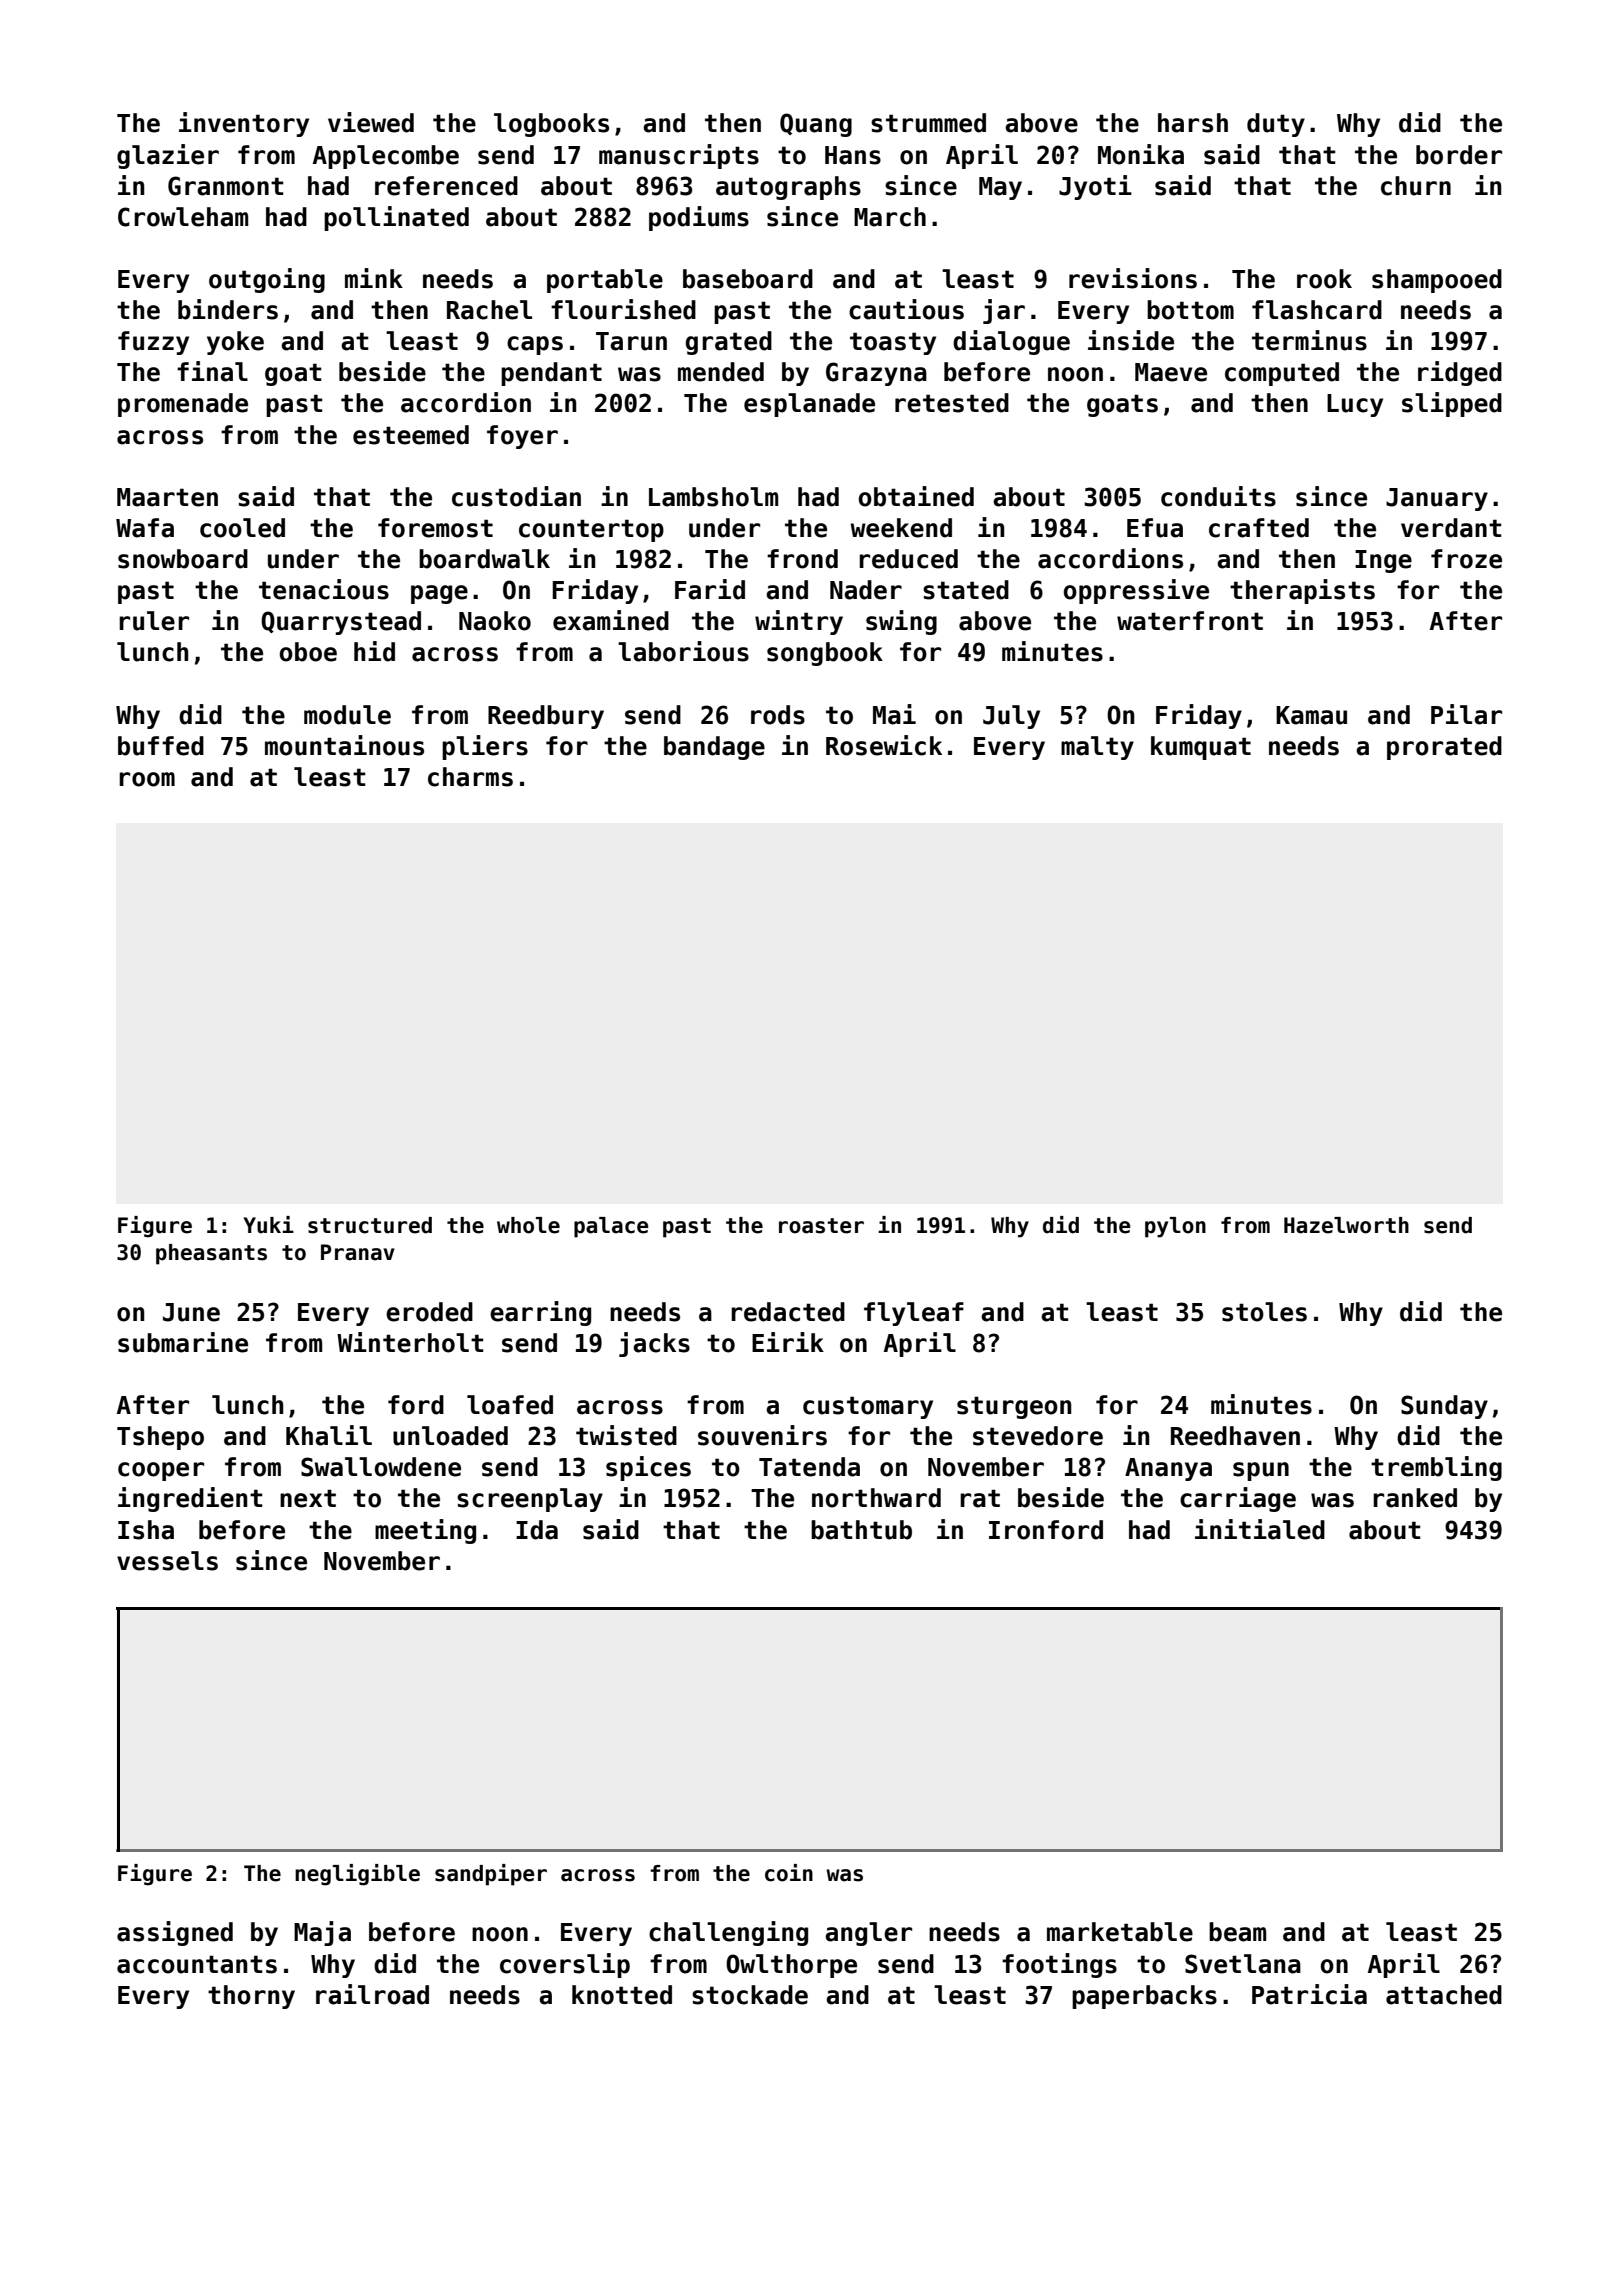 Image resolution: width=1620 pixels, height=2292 pixels. What do you see at coordinates (372, 1994) in the image?
I see `railroad` at bounding box center [372, 1994].
